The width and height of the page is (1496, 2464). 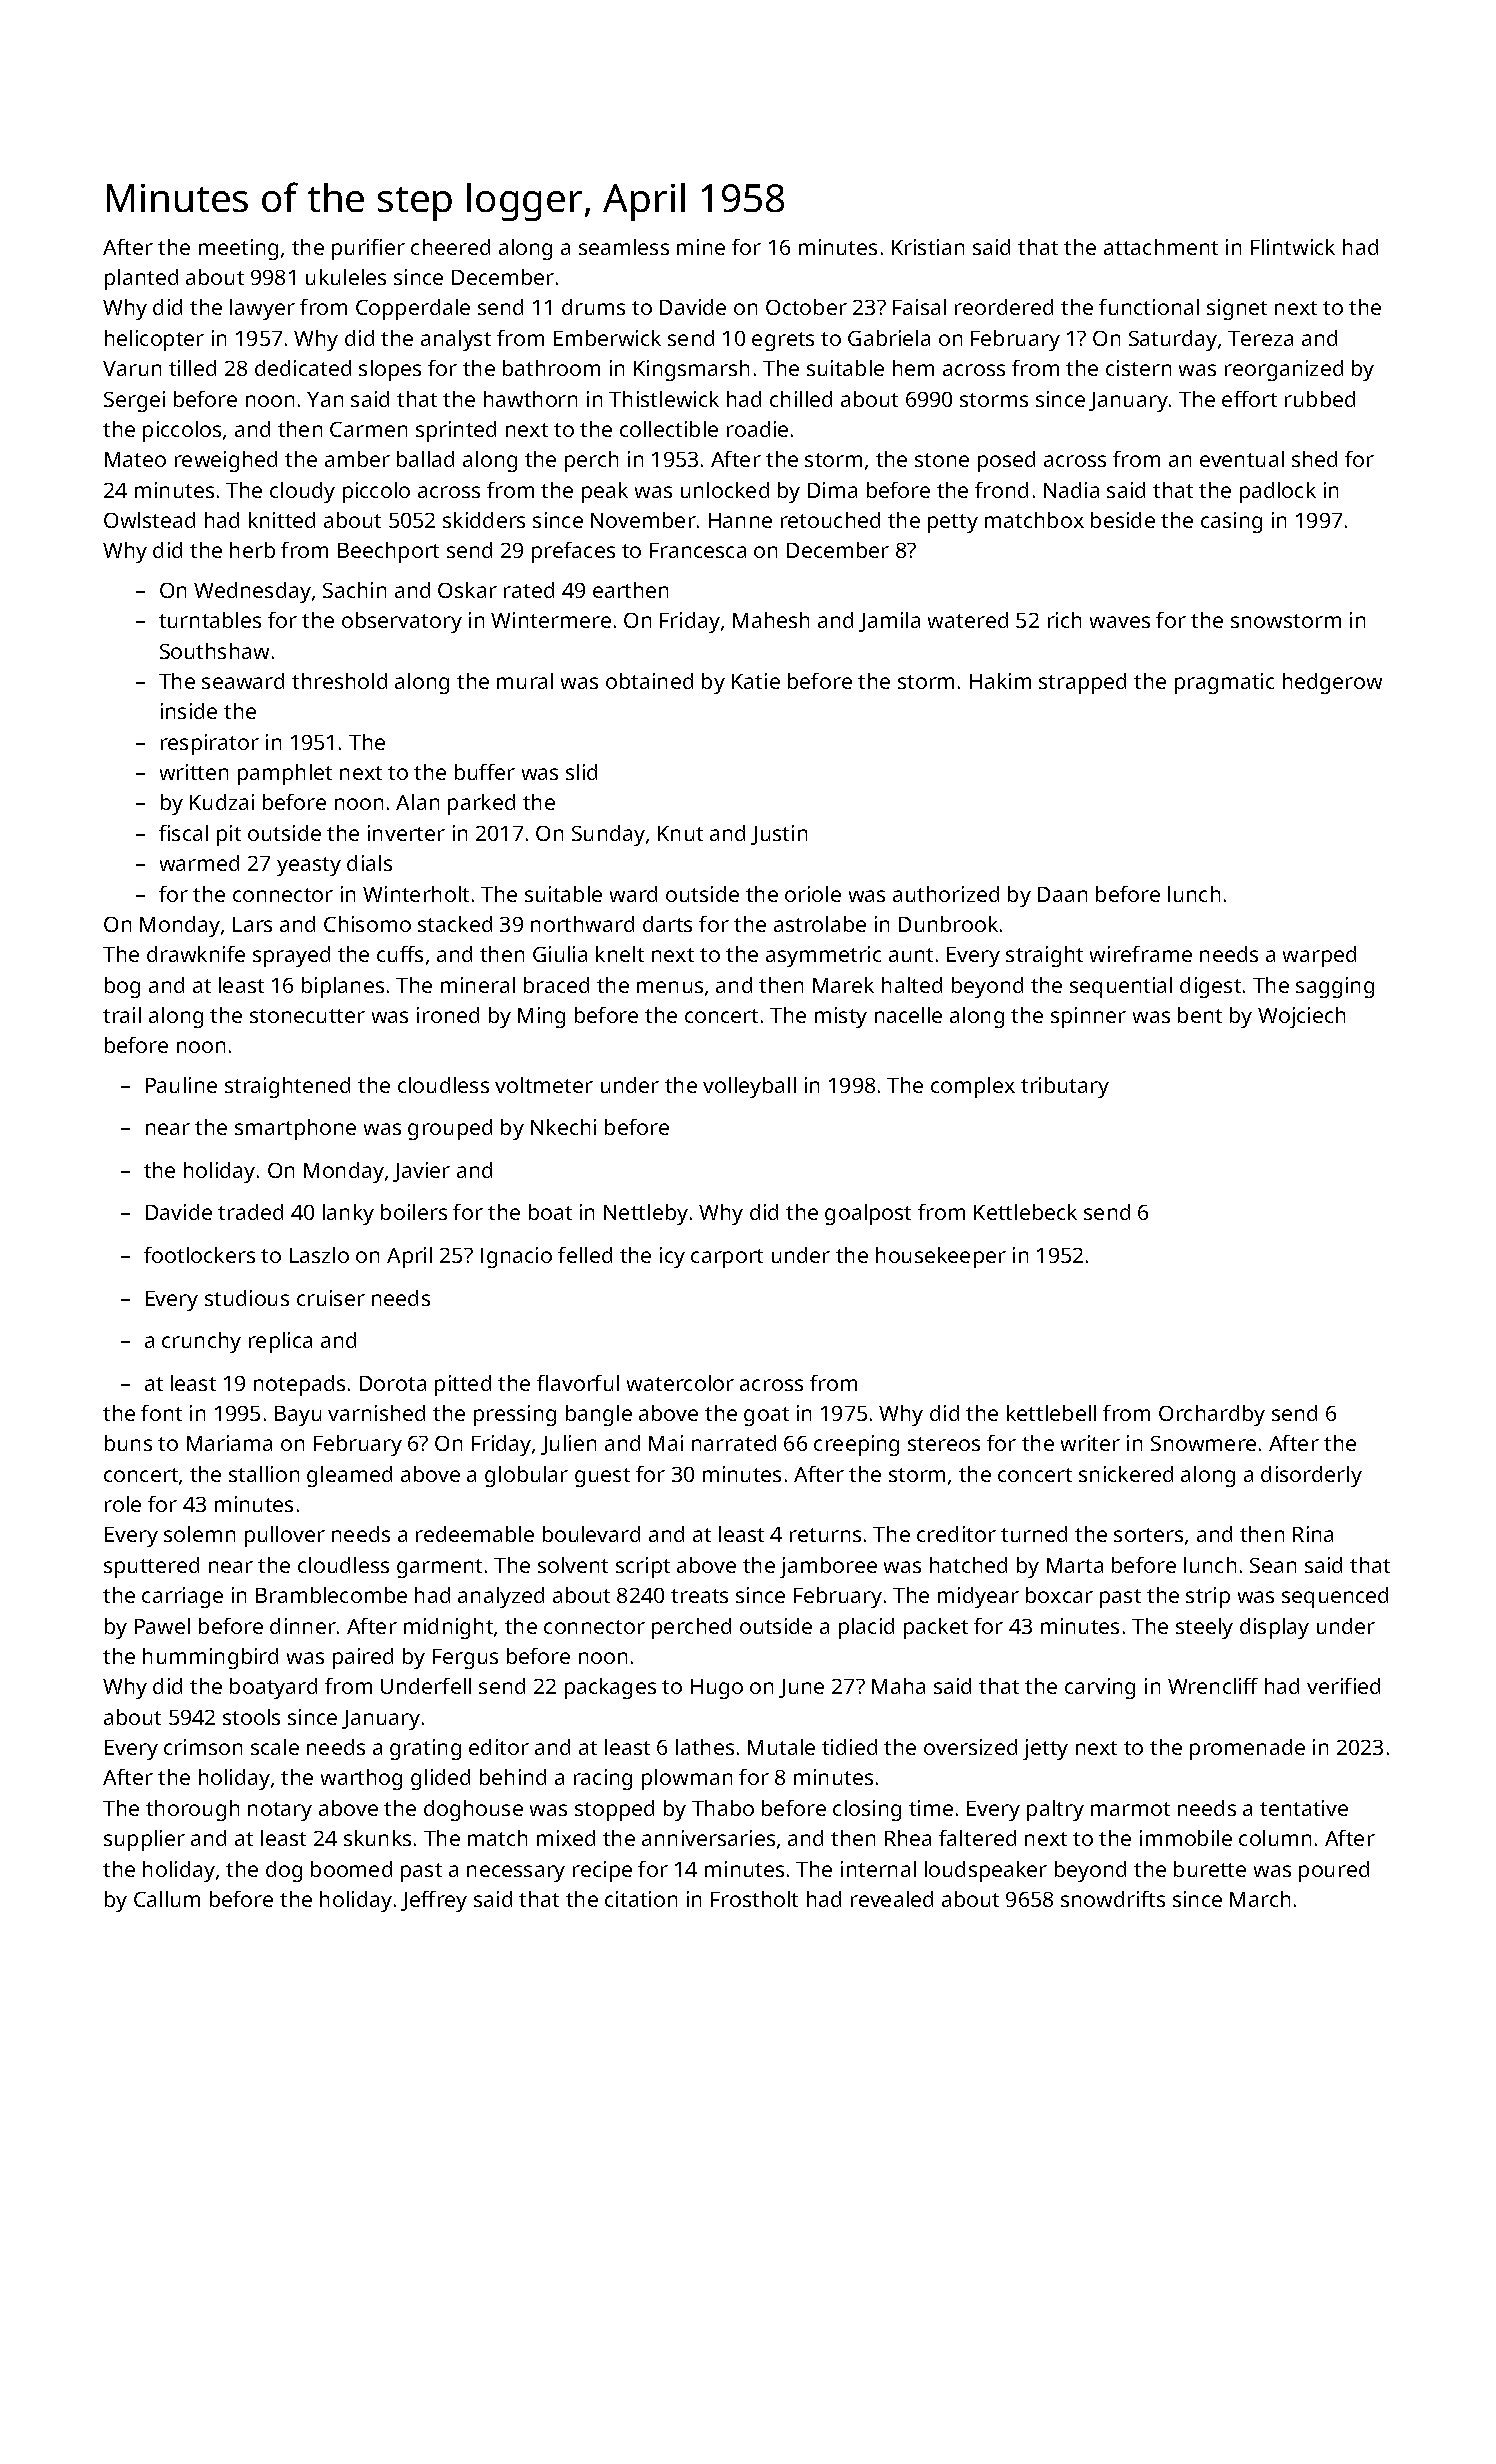 What do you see at coordinates (368, 429) in the page?
I see `Carmen` at bounding box center [368, 429].
